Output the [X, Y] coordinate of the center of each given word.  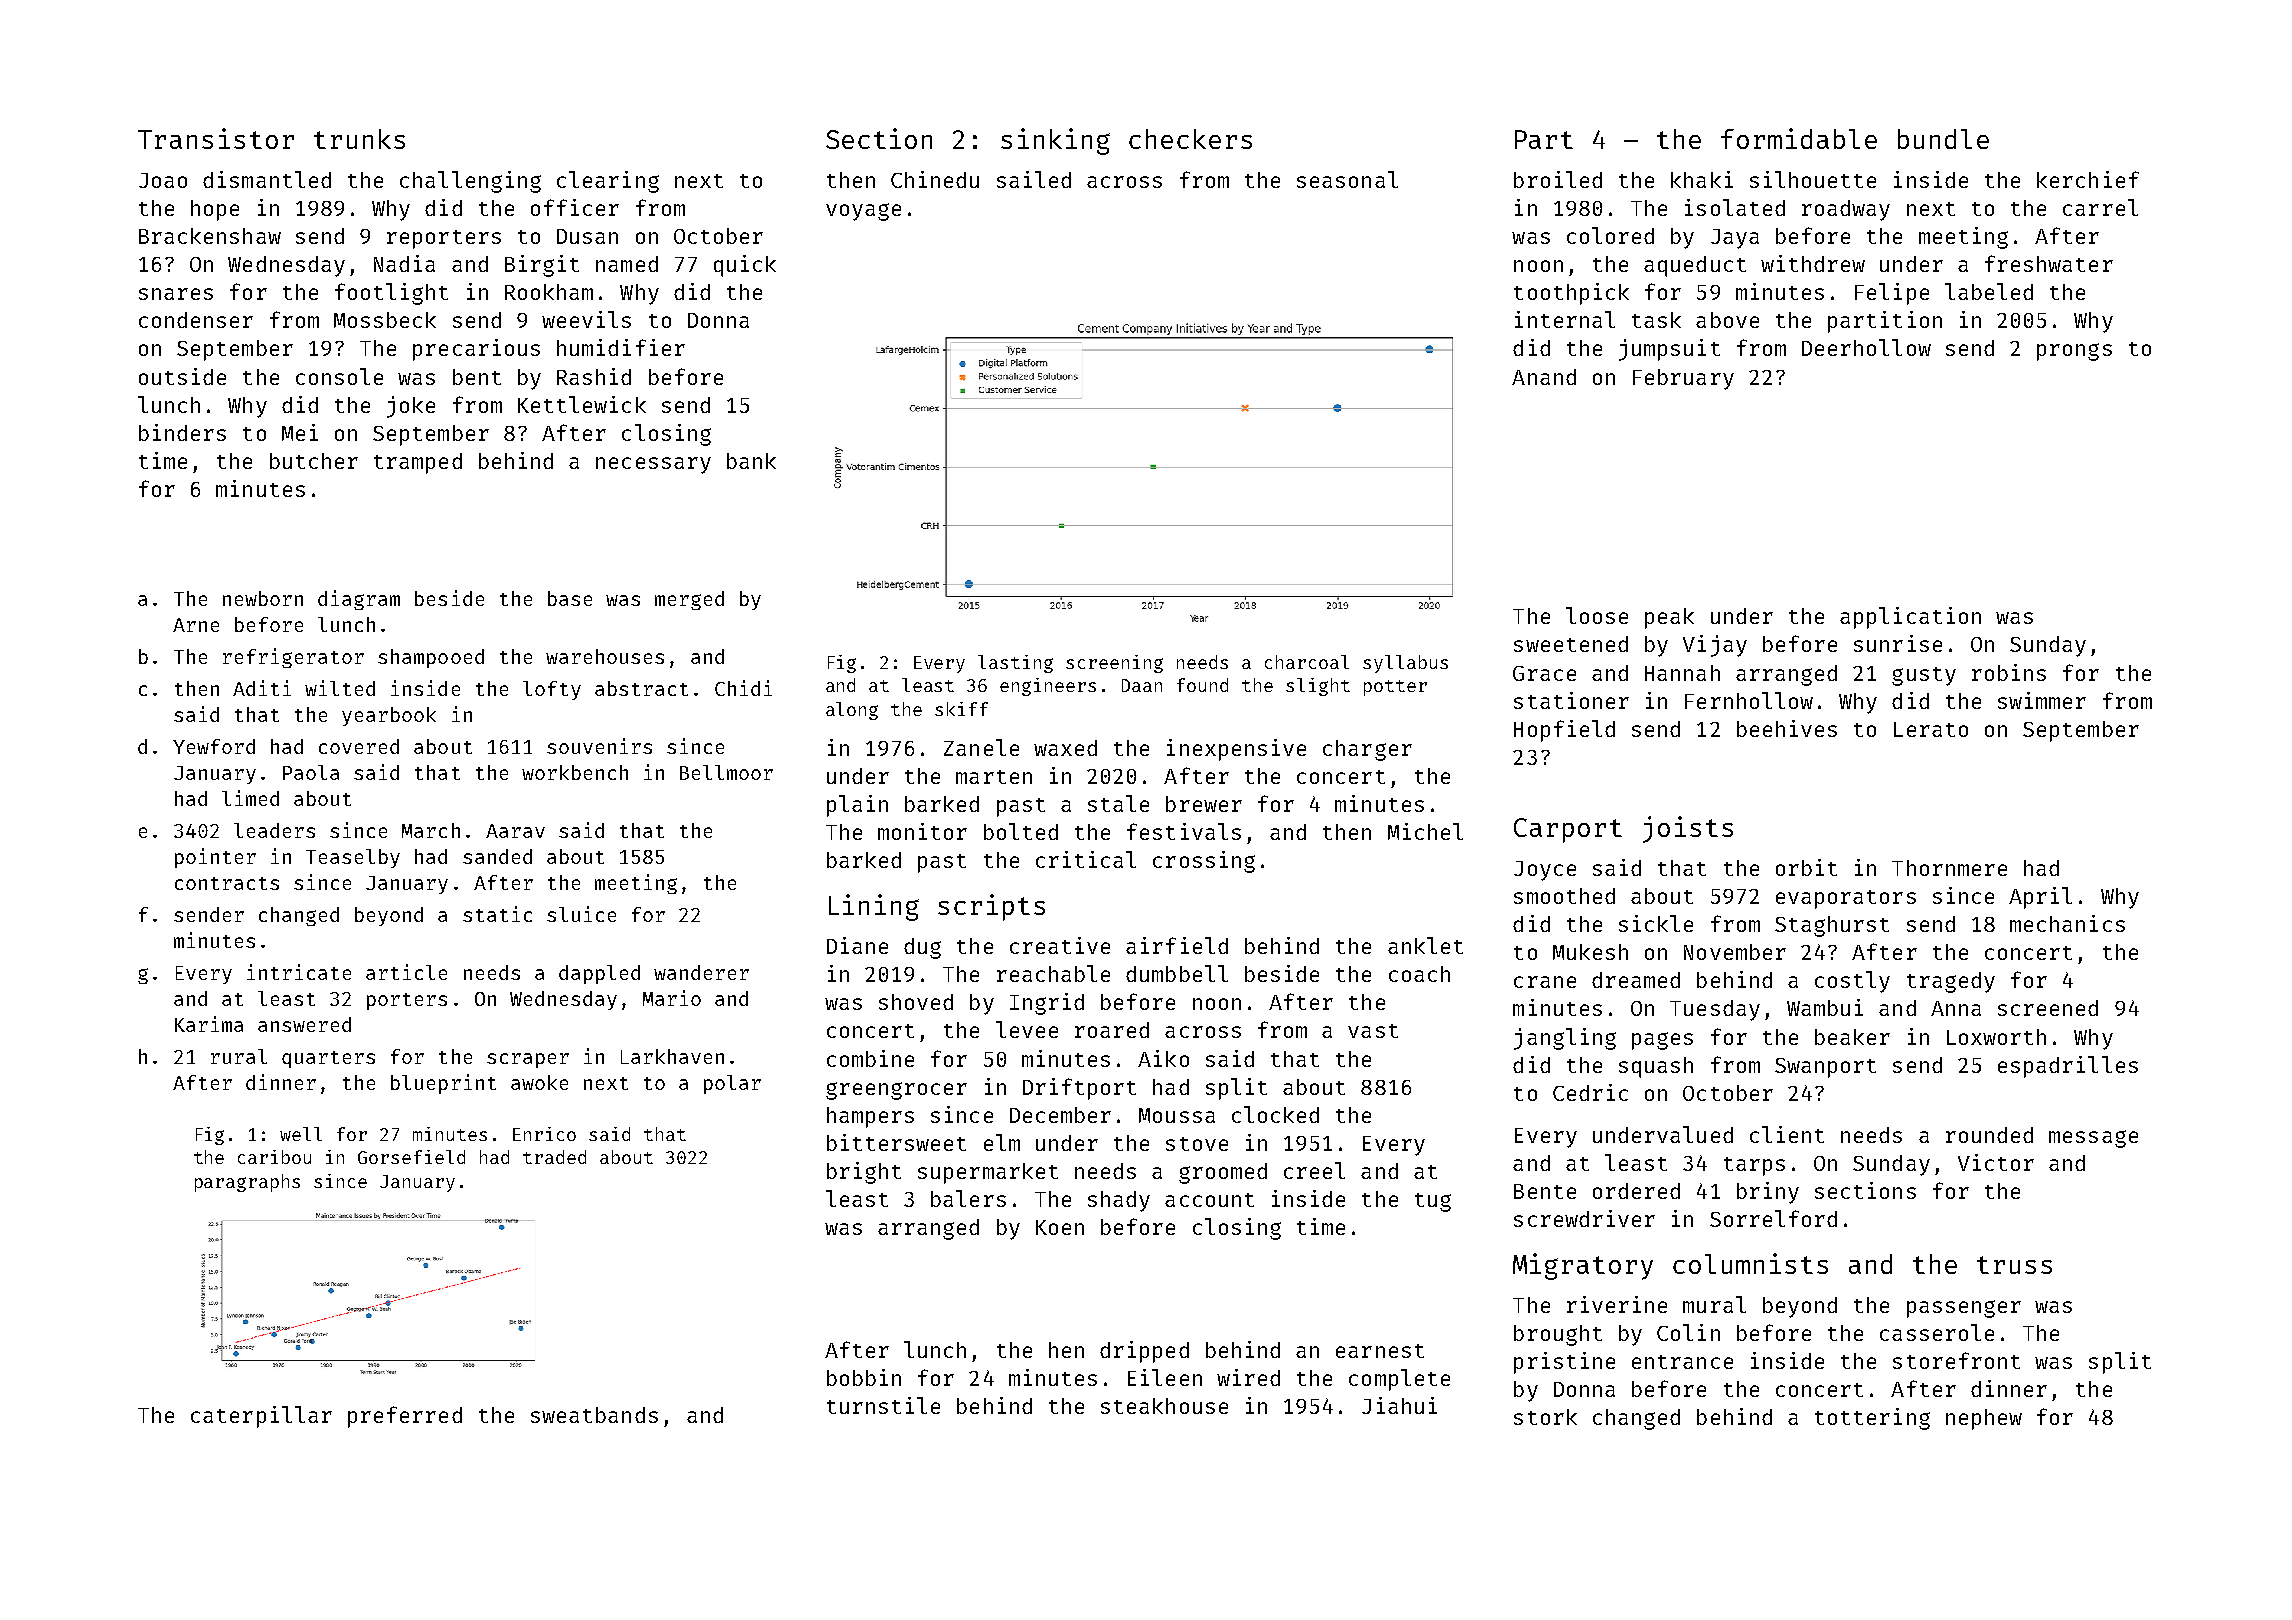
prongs [2074, 352]
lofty [552, 690]
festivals [1184, 831]
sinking [1055, 141]
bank [751, 461]
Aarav [515, 831]
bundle [1943, 139]
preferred [405, 1417]
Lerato [1931, 729]
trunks [359, 139]
